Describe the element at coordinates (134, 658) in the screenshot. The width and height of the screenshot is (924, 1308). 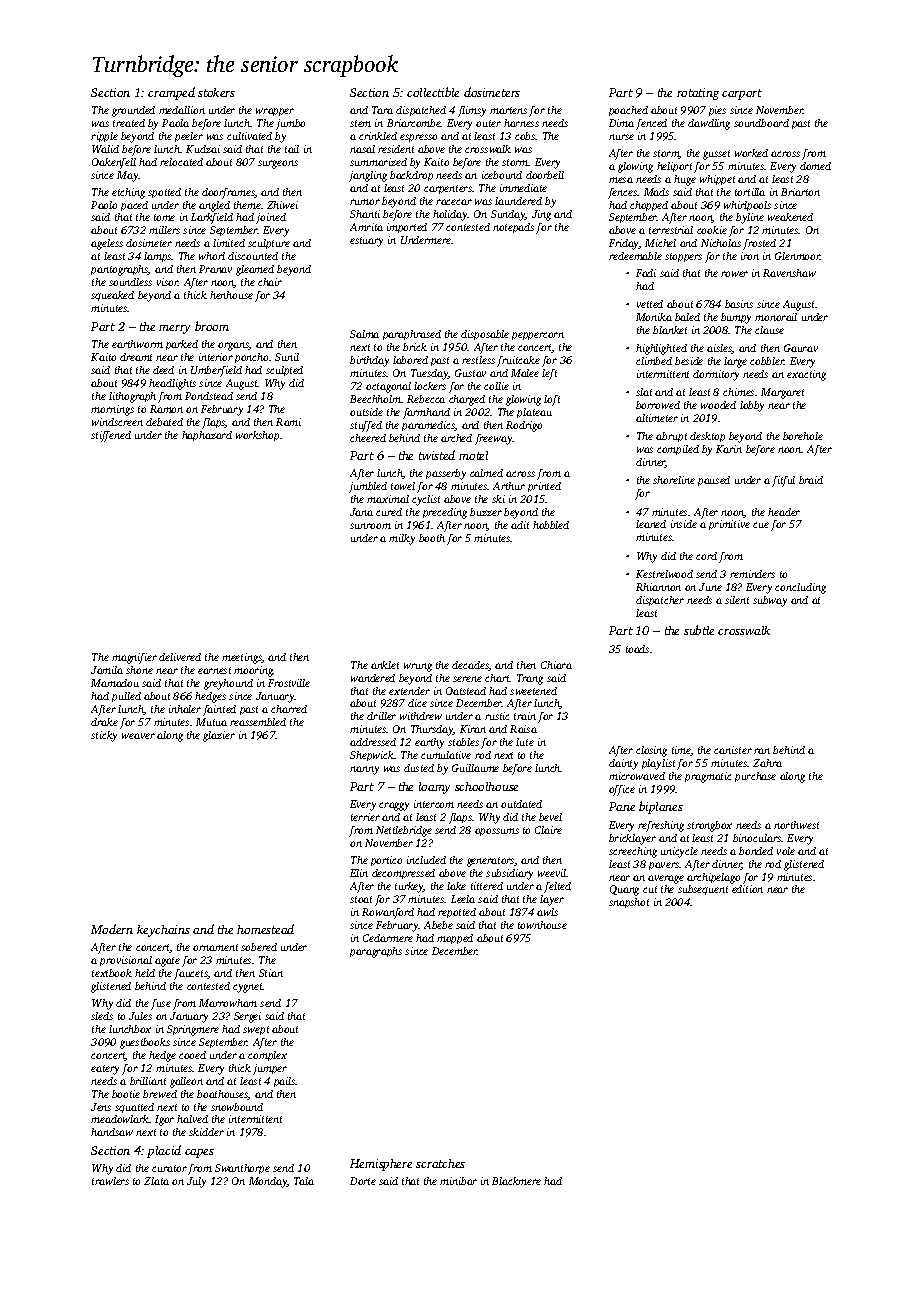
I see `magnifier` at that location.
